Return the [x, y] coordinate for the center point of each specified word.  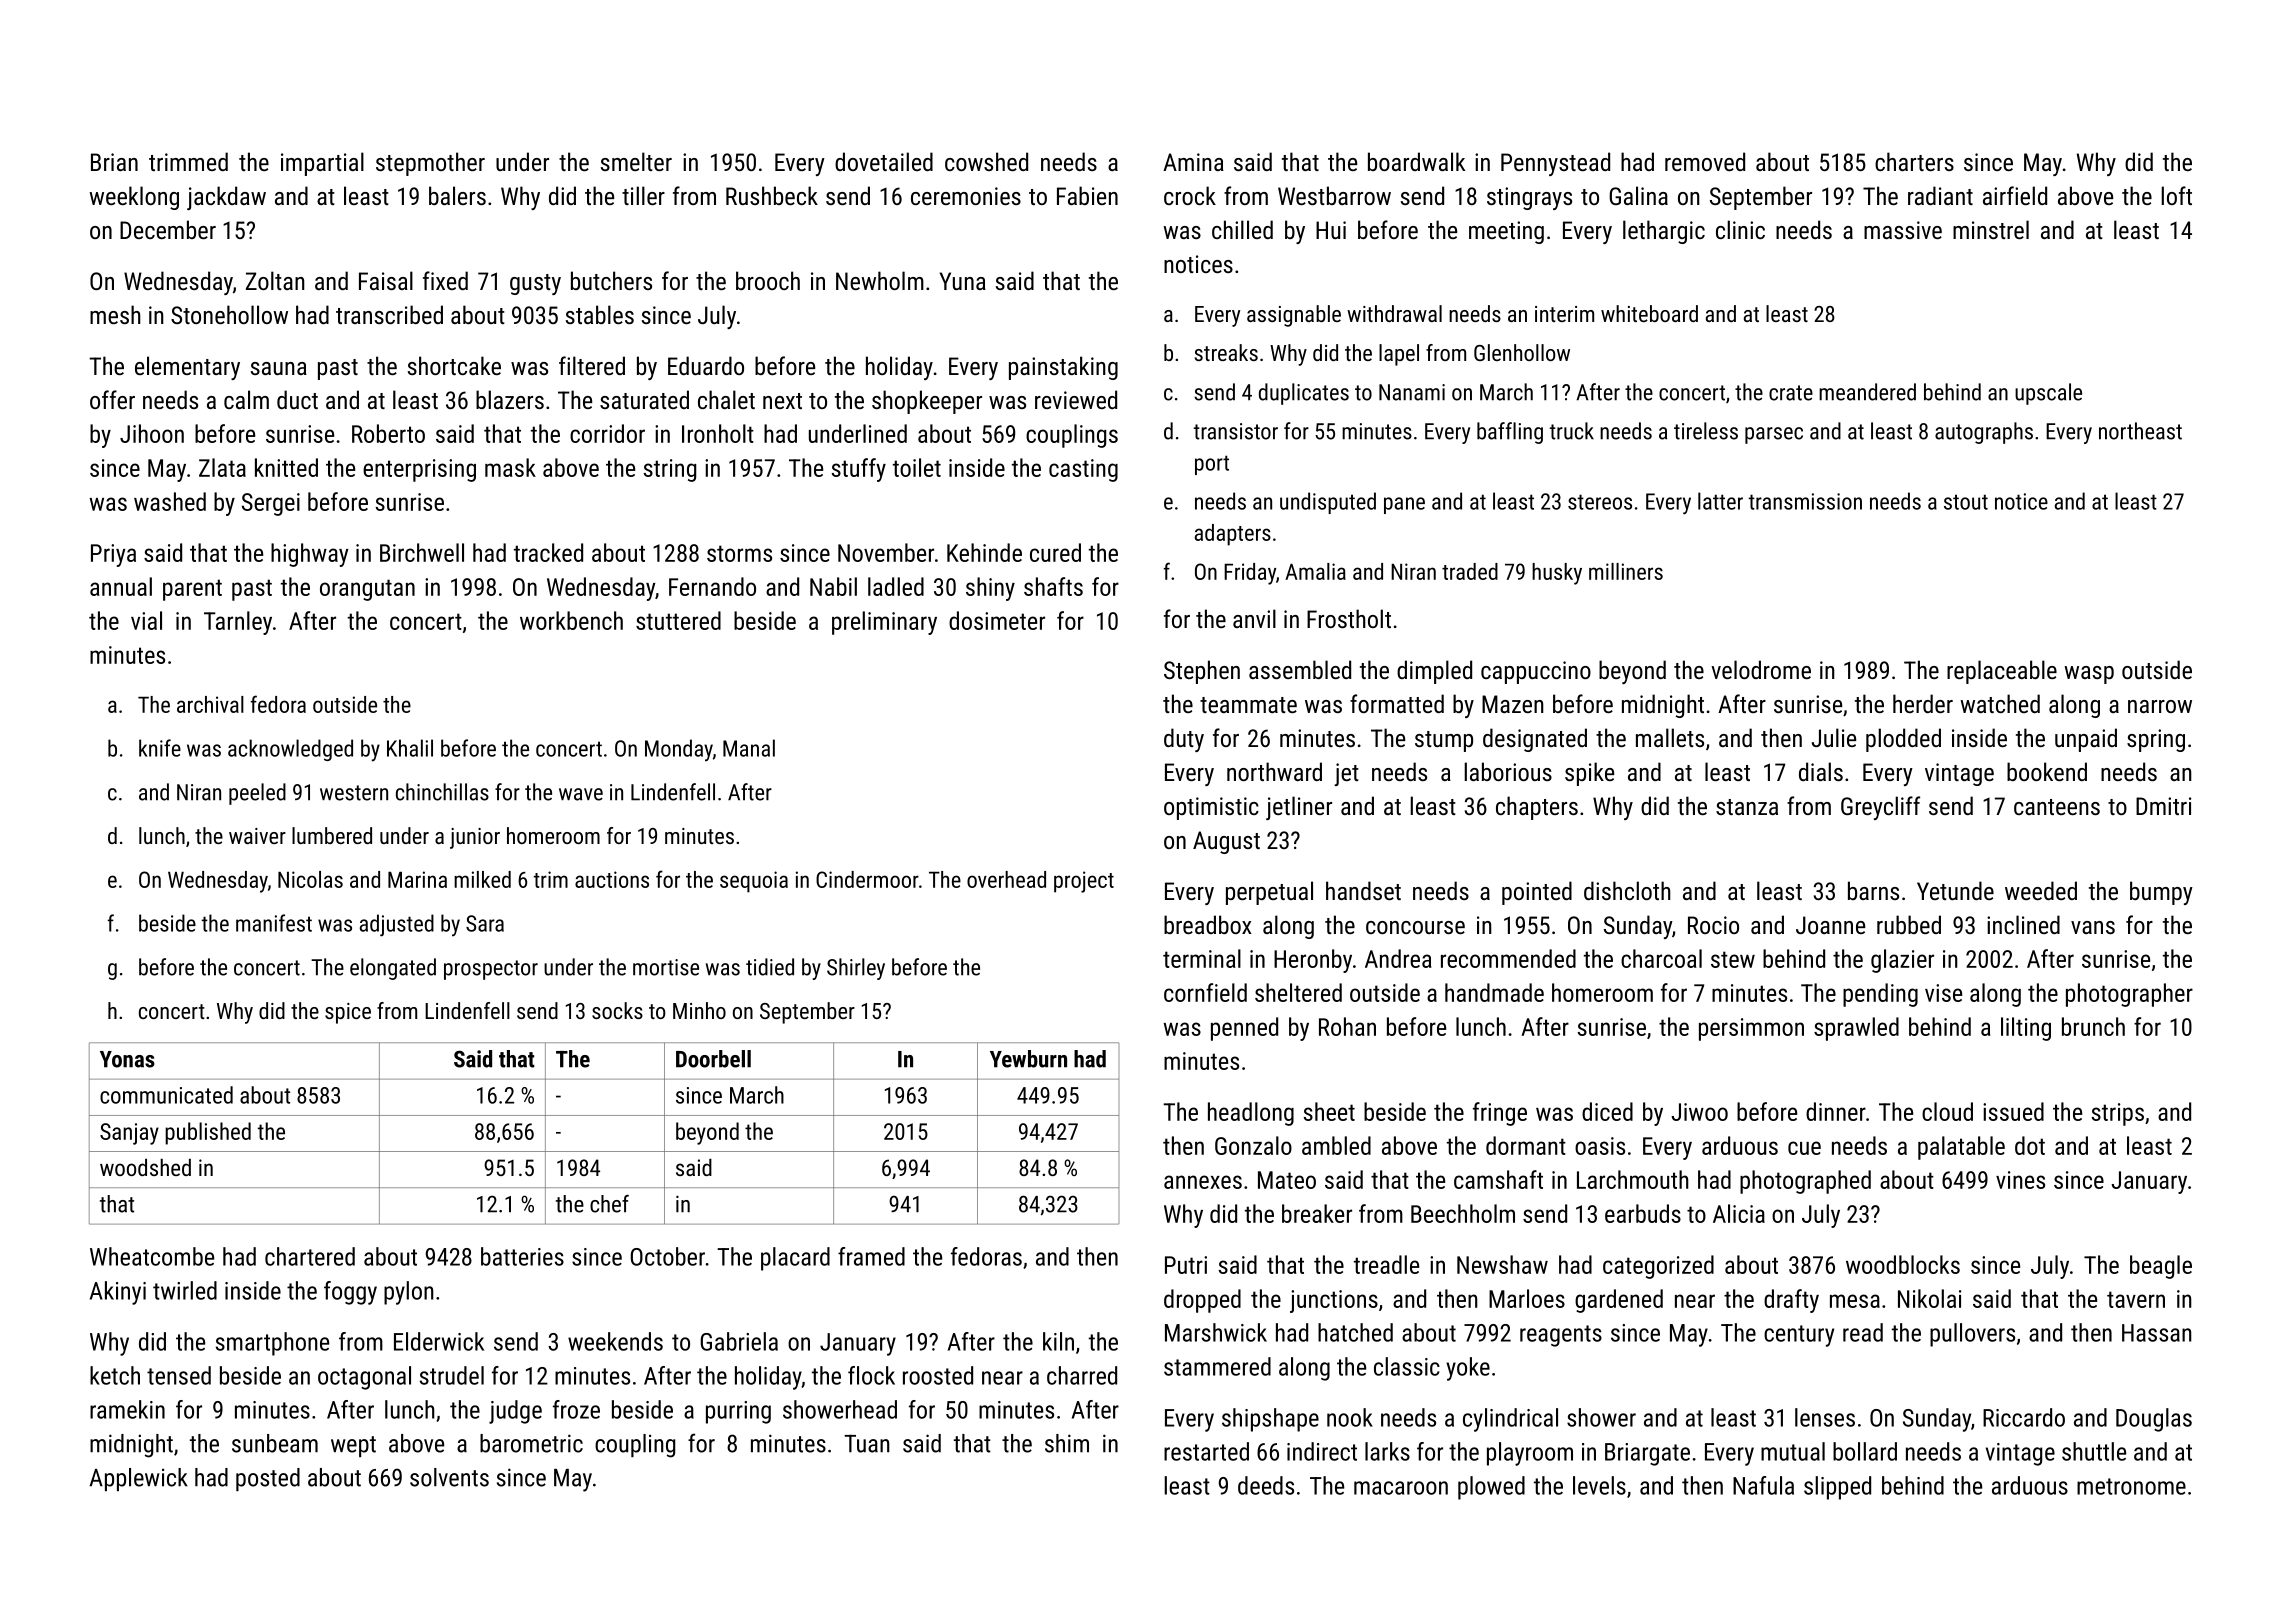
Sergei [271, 504]
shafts [1053, 586]
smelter [636, 161]
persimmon [1751, 1029]
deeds [1266, 1485]
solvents [449, 1477]
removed [1705, 161]
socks [617, 1010]
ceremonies [966, 196]
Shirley [856, 969]
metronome [2131, 1486]
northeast [2140, 431]
